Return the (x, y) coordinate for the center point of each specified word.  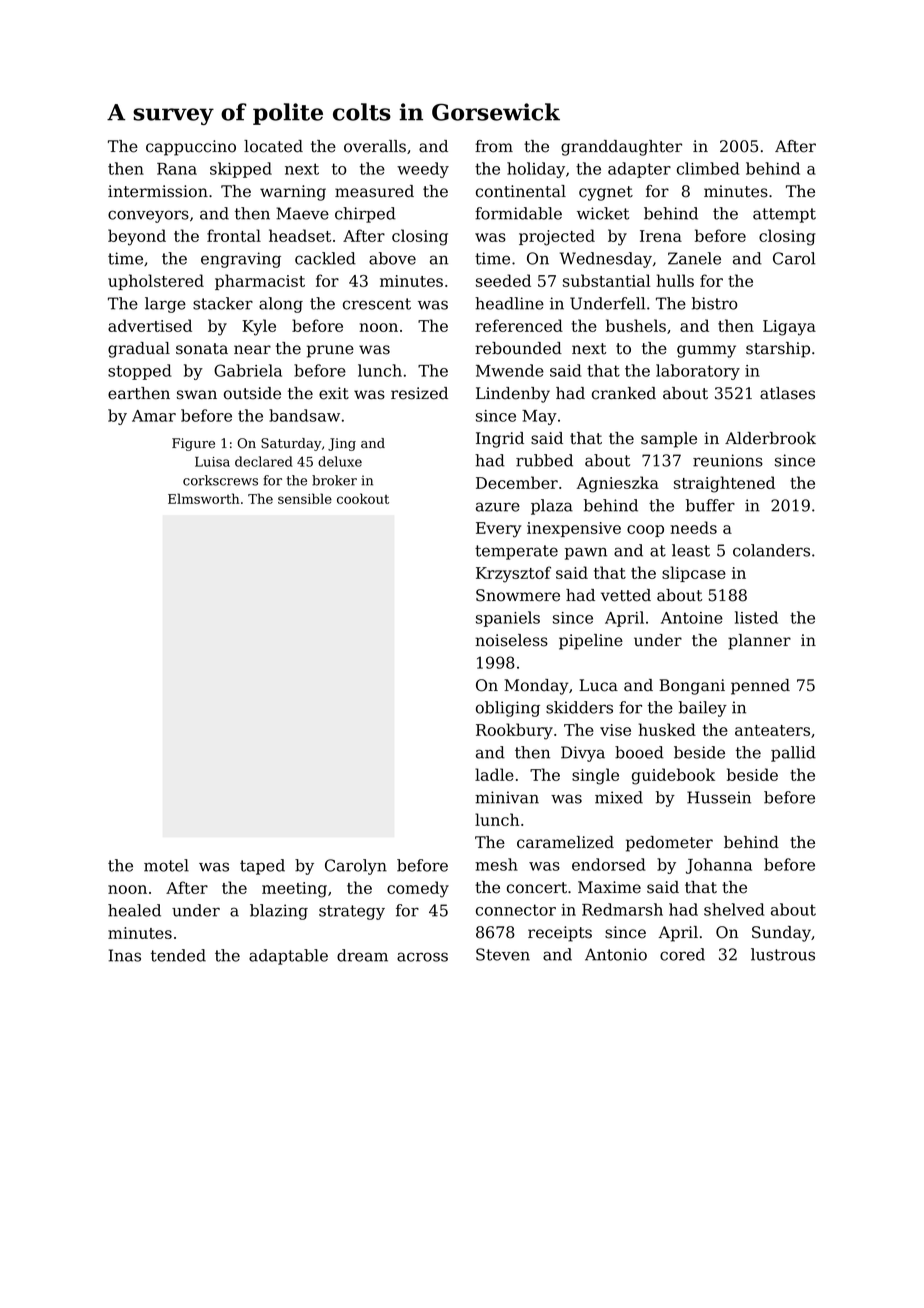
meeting (294, 890)
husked (667, 729)
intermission (158, 191)
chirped (365, 215)
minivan (507, 797)
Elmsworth (203, 498)
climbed (708, 168)
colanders (771, 550)
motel (166, 865)
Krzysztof (513, 574)
